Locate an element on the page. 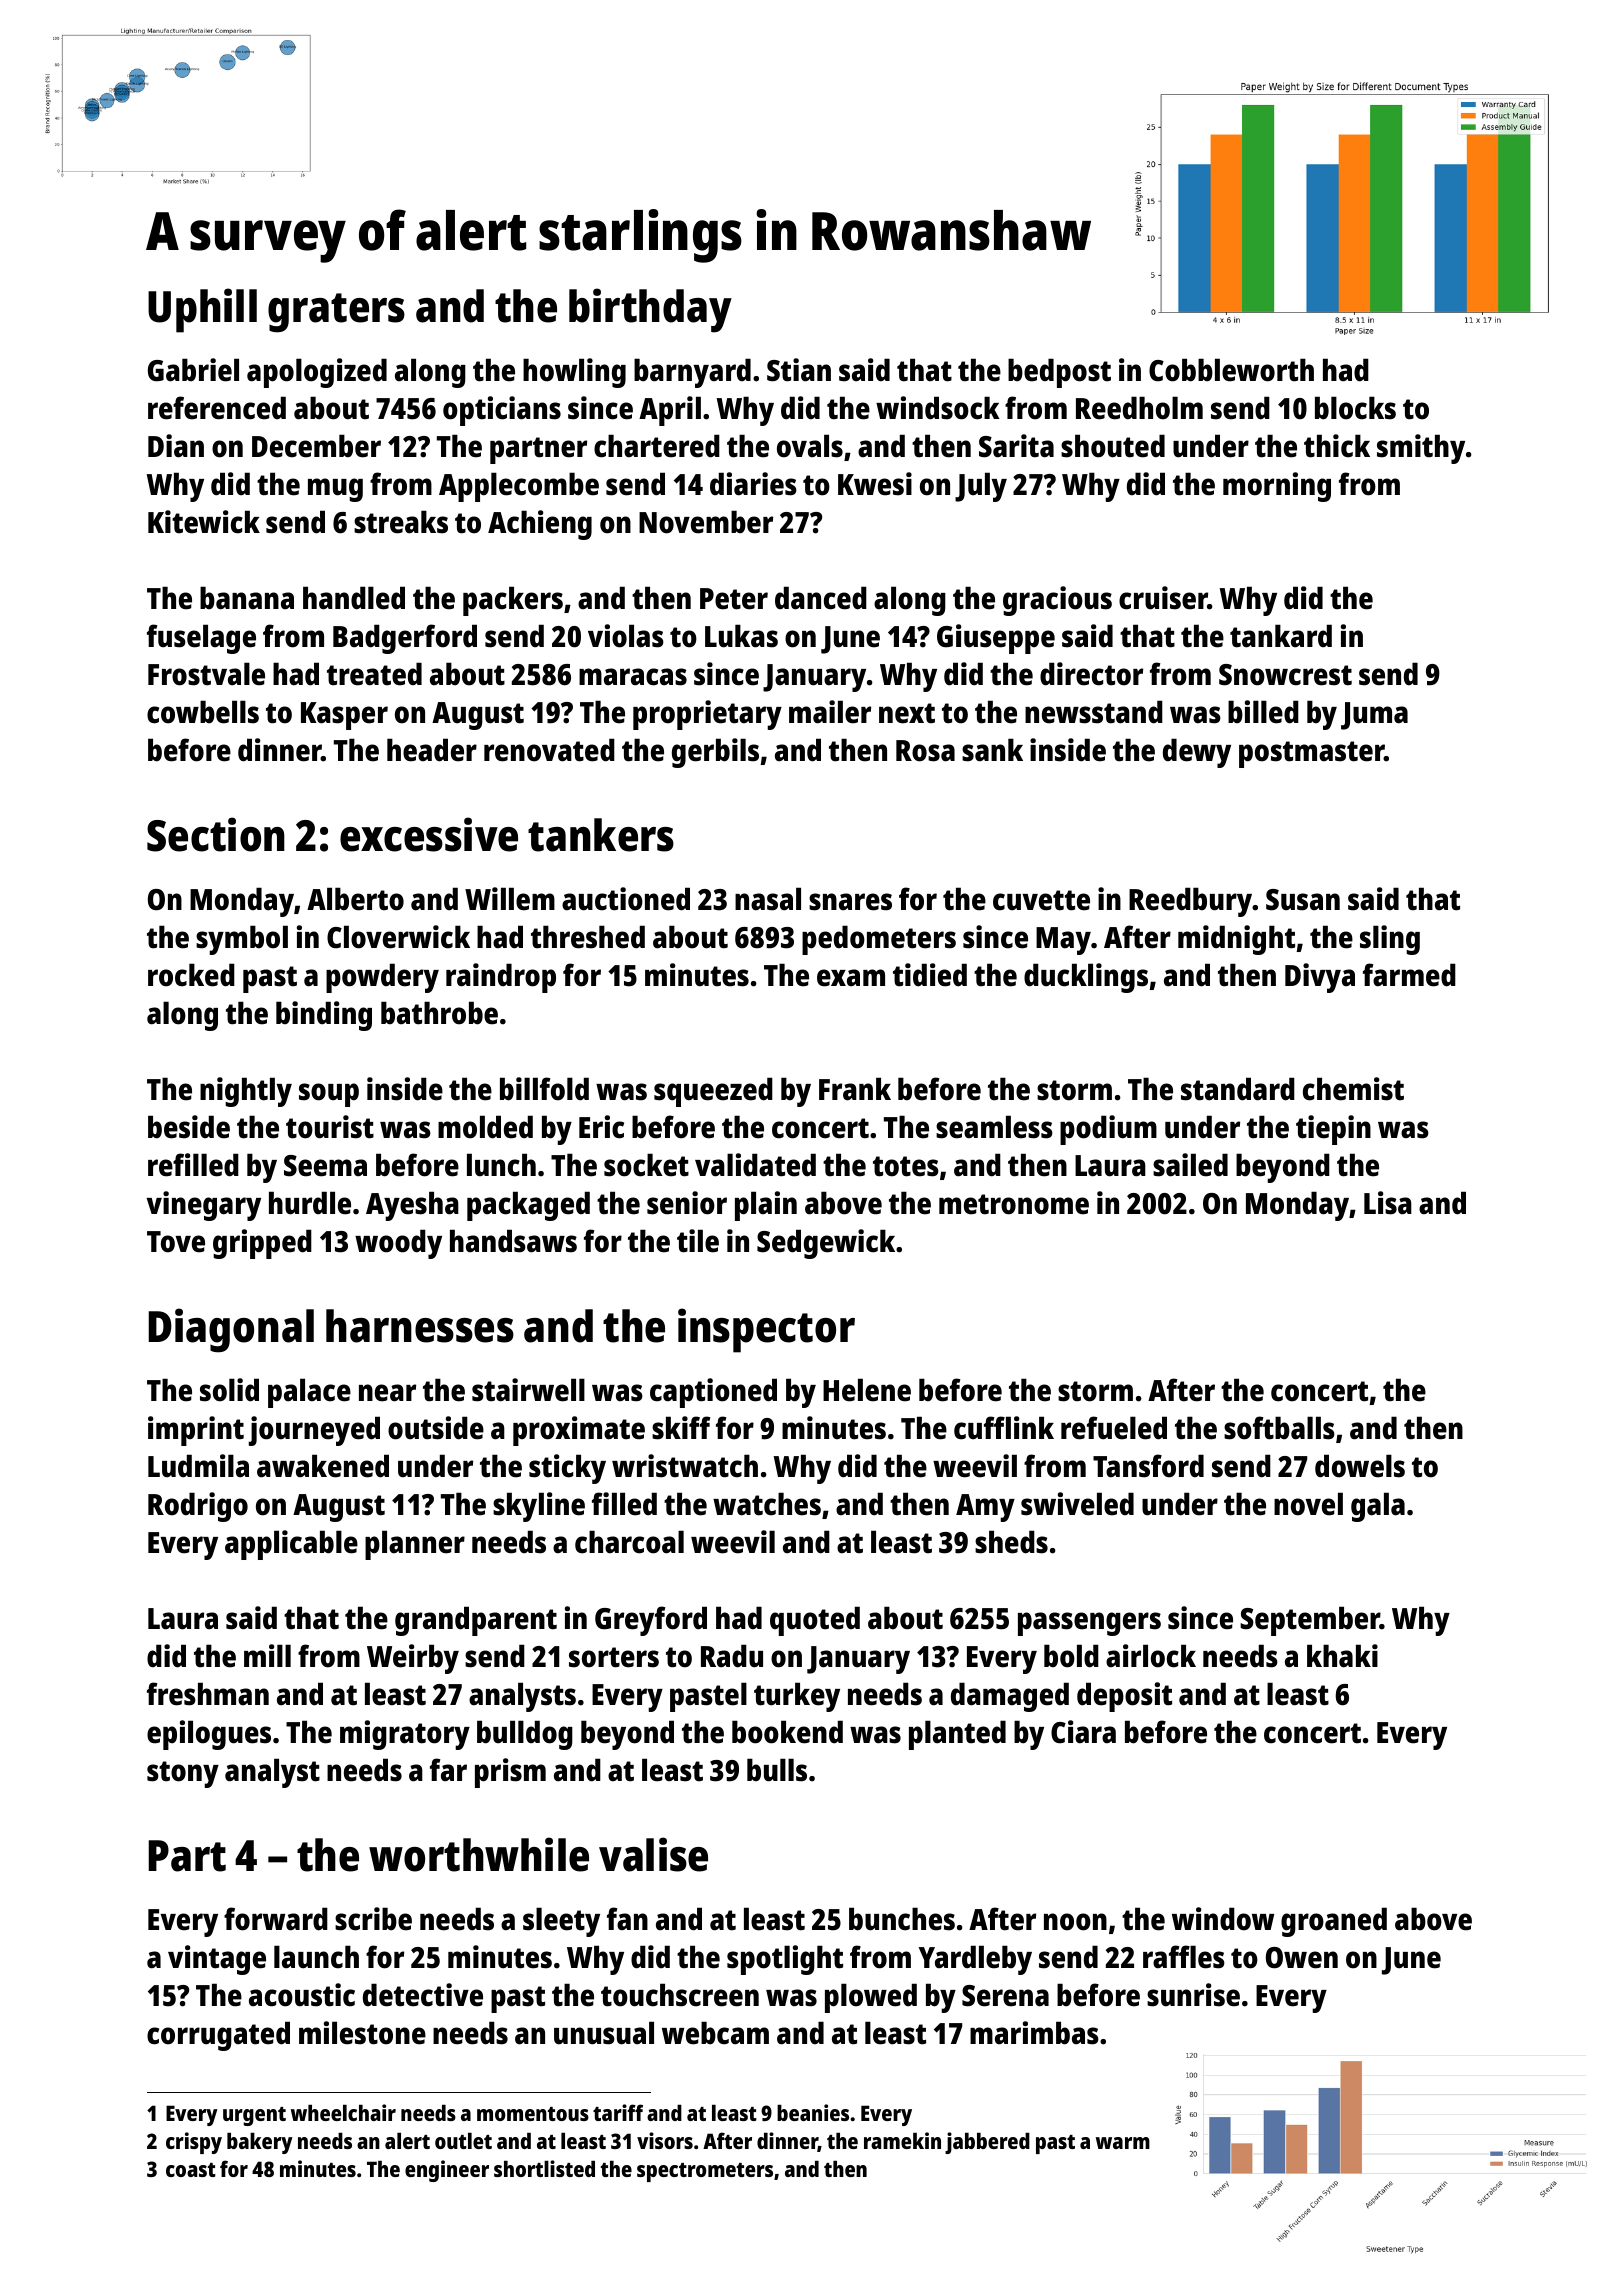 Image resolution: width=1620 pixels, height=2292 pixels. auctioned is located at coordinates (626, 899).
